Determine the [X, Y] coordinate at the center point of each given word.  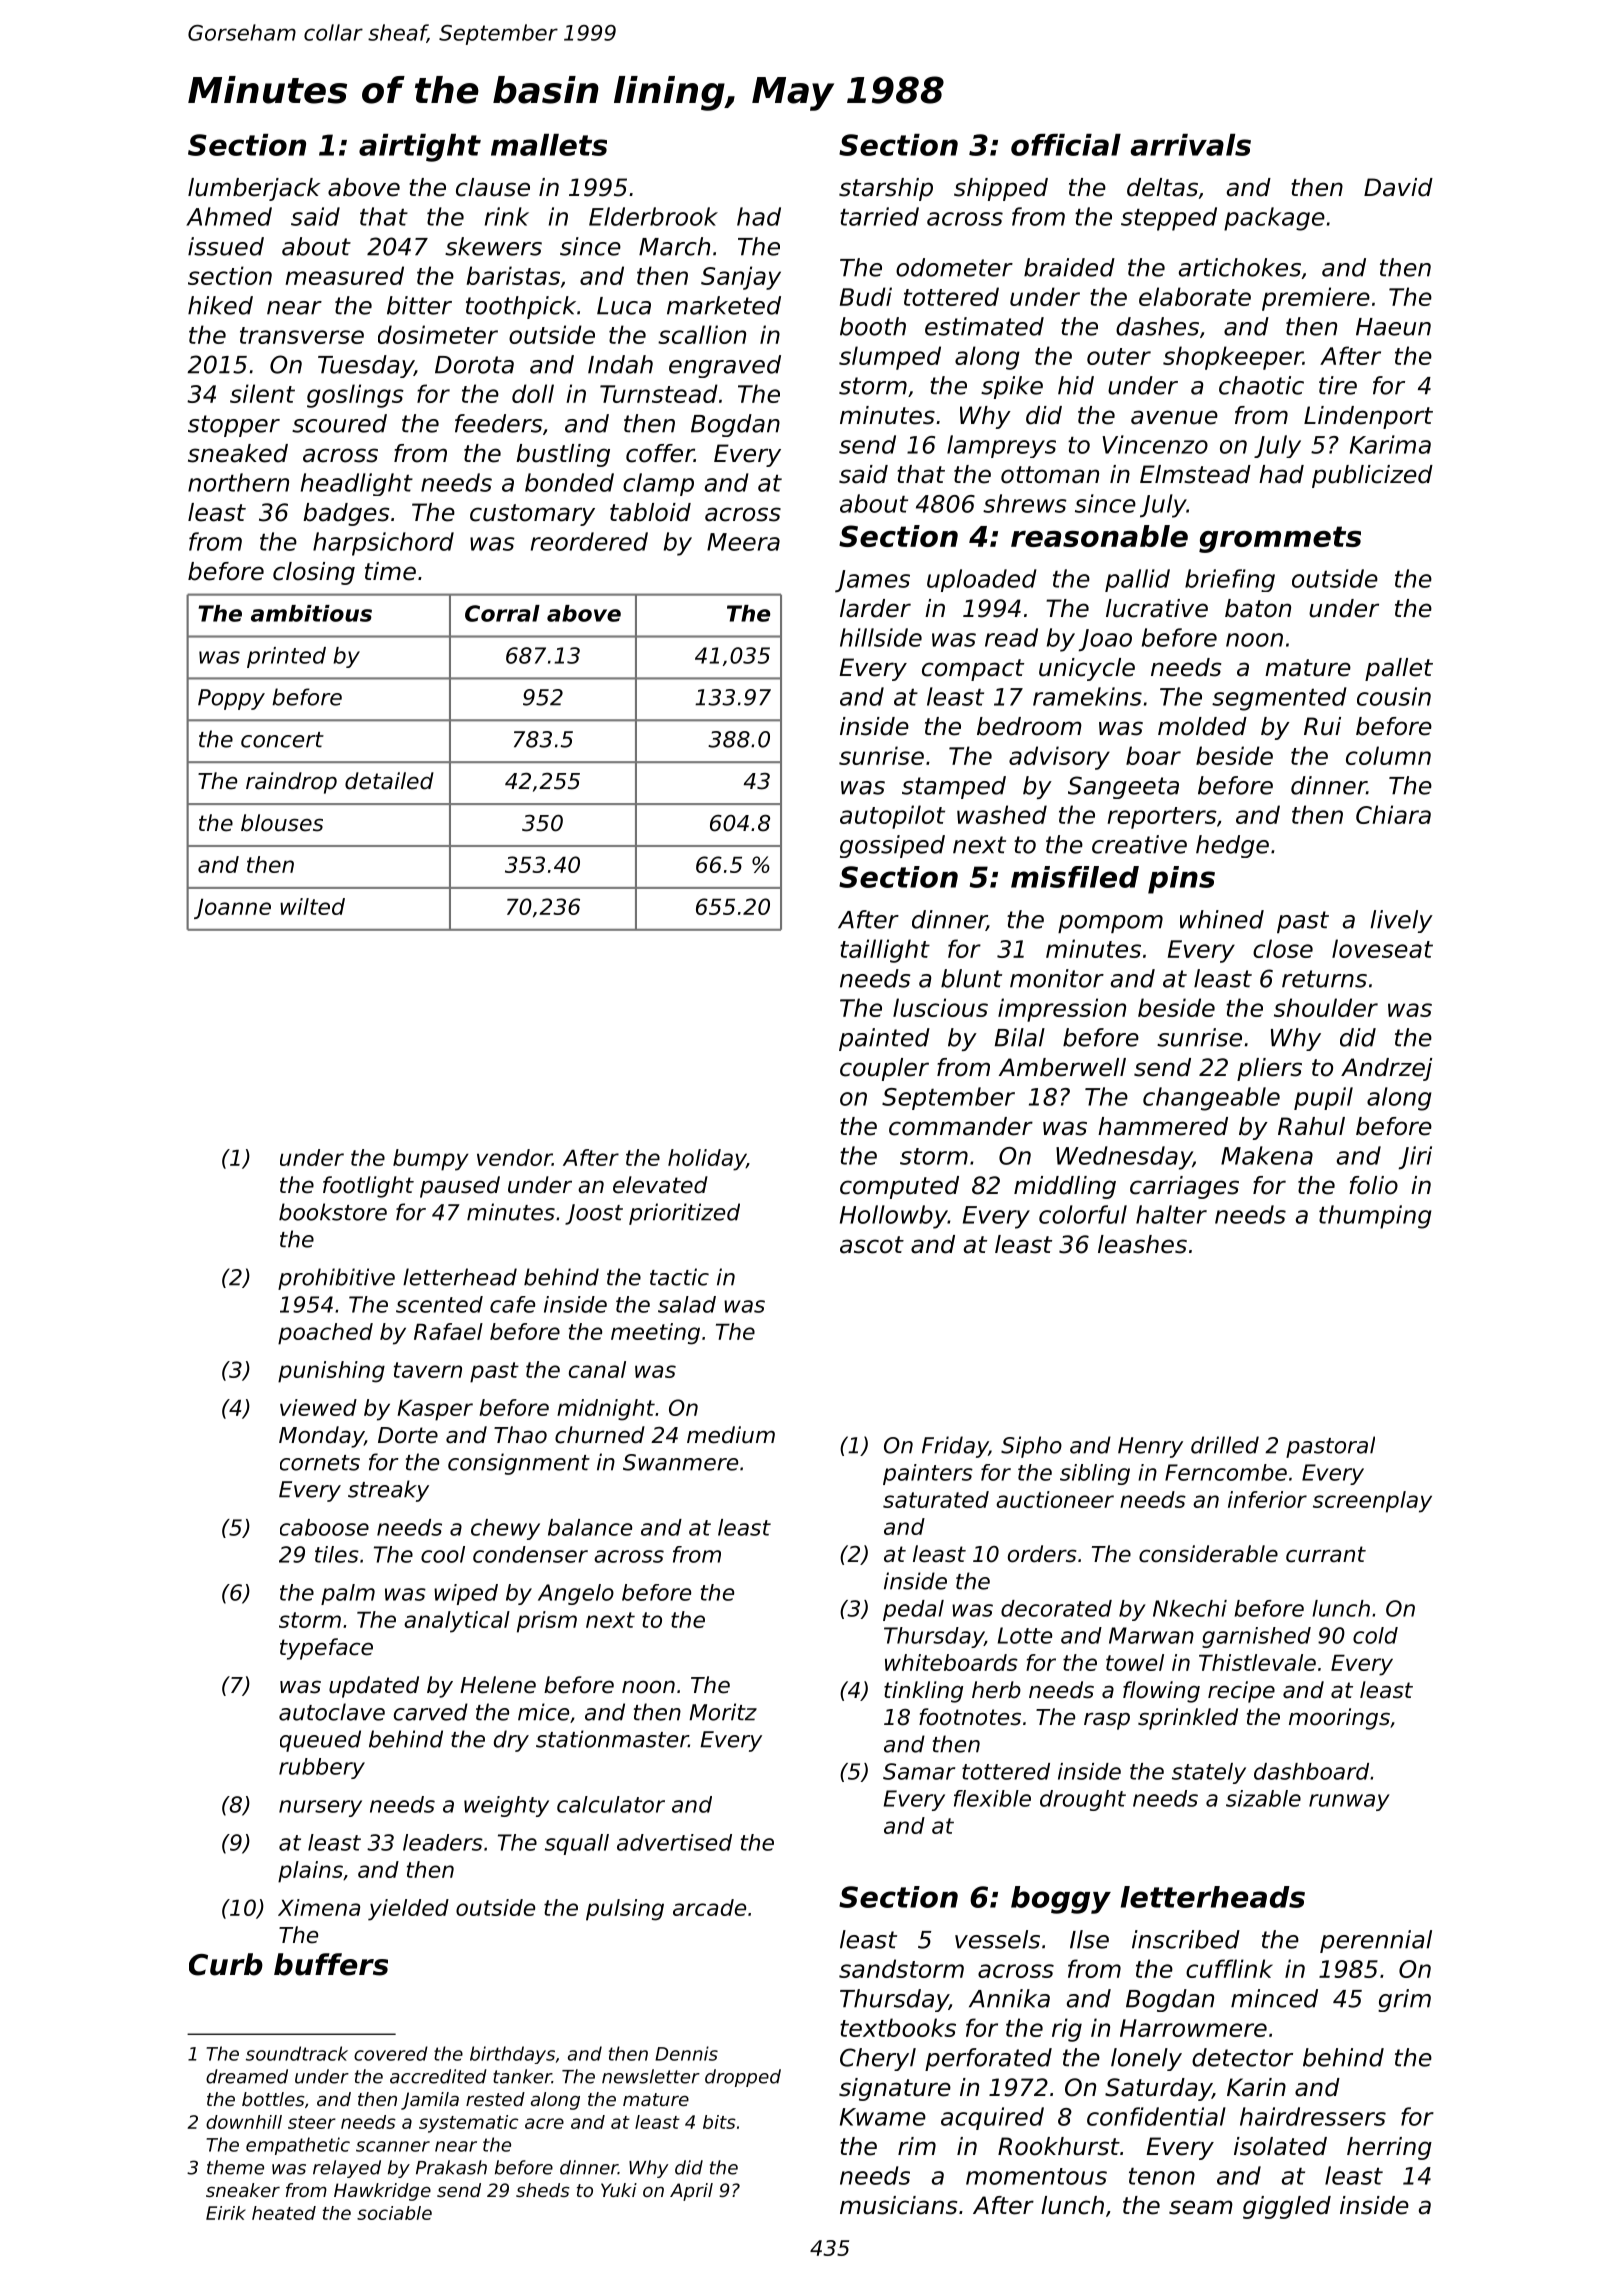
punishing [331, 1372]
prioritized [684, 1214]
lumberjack [254, 189]
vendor [514, 1157]
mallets [549, 145]
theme [235, 2167]
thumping [1375, 1217]
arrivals [1191, 145]
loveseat [1382, 948]
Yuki [619, 2190]
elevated [660, 1185]
